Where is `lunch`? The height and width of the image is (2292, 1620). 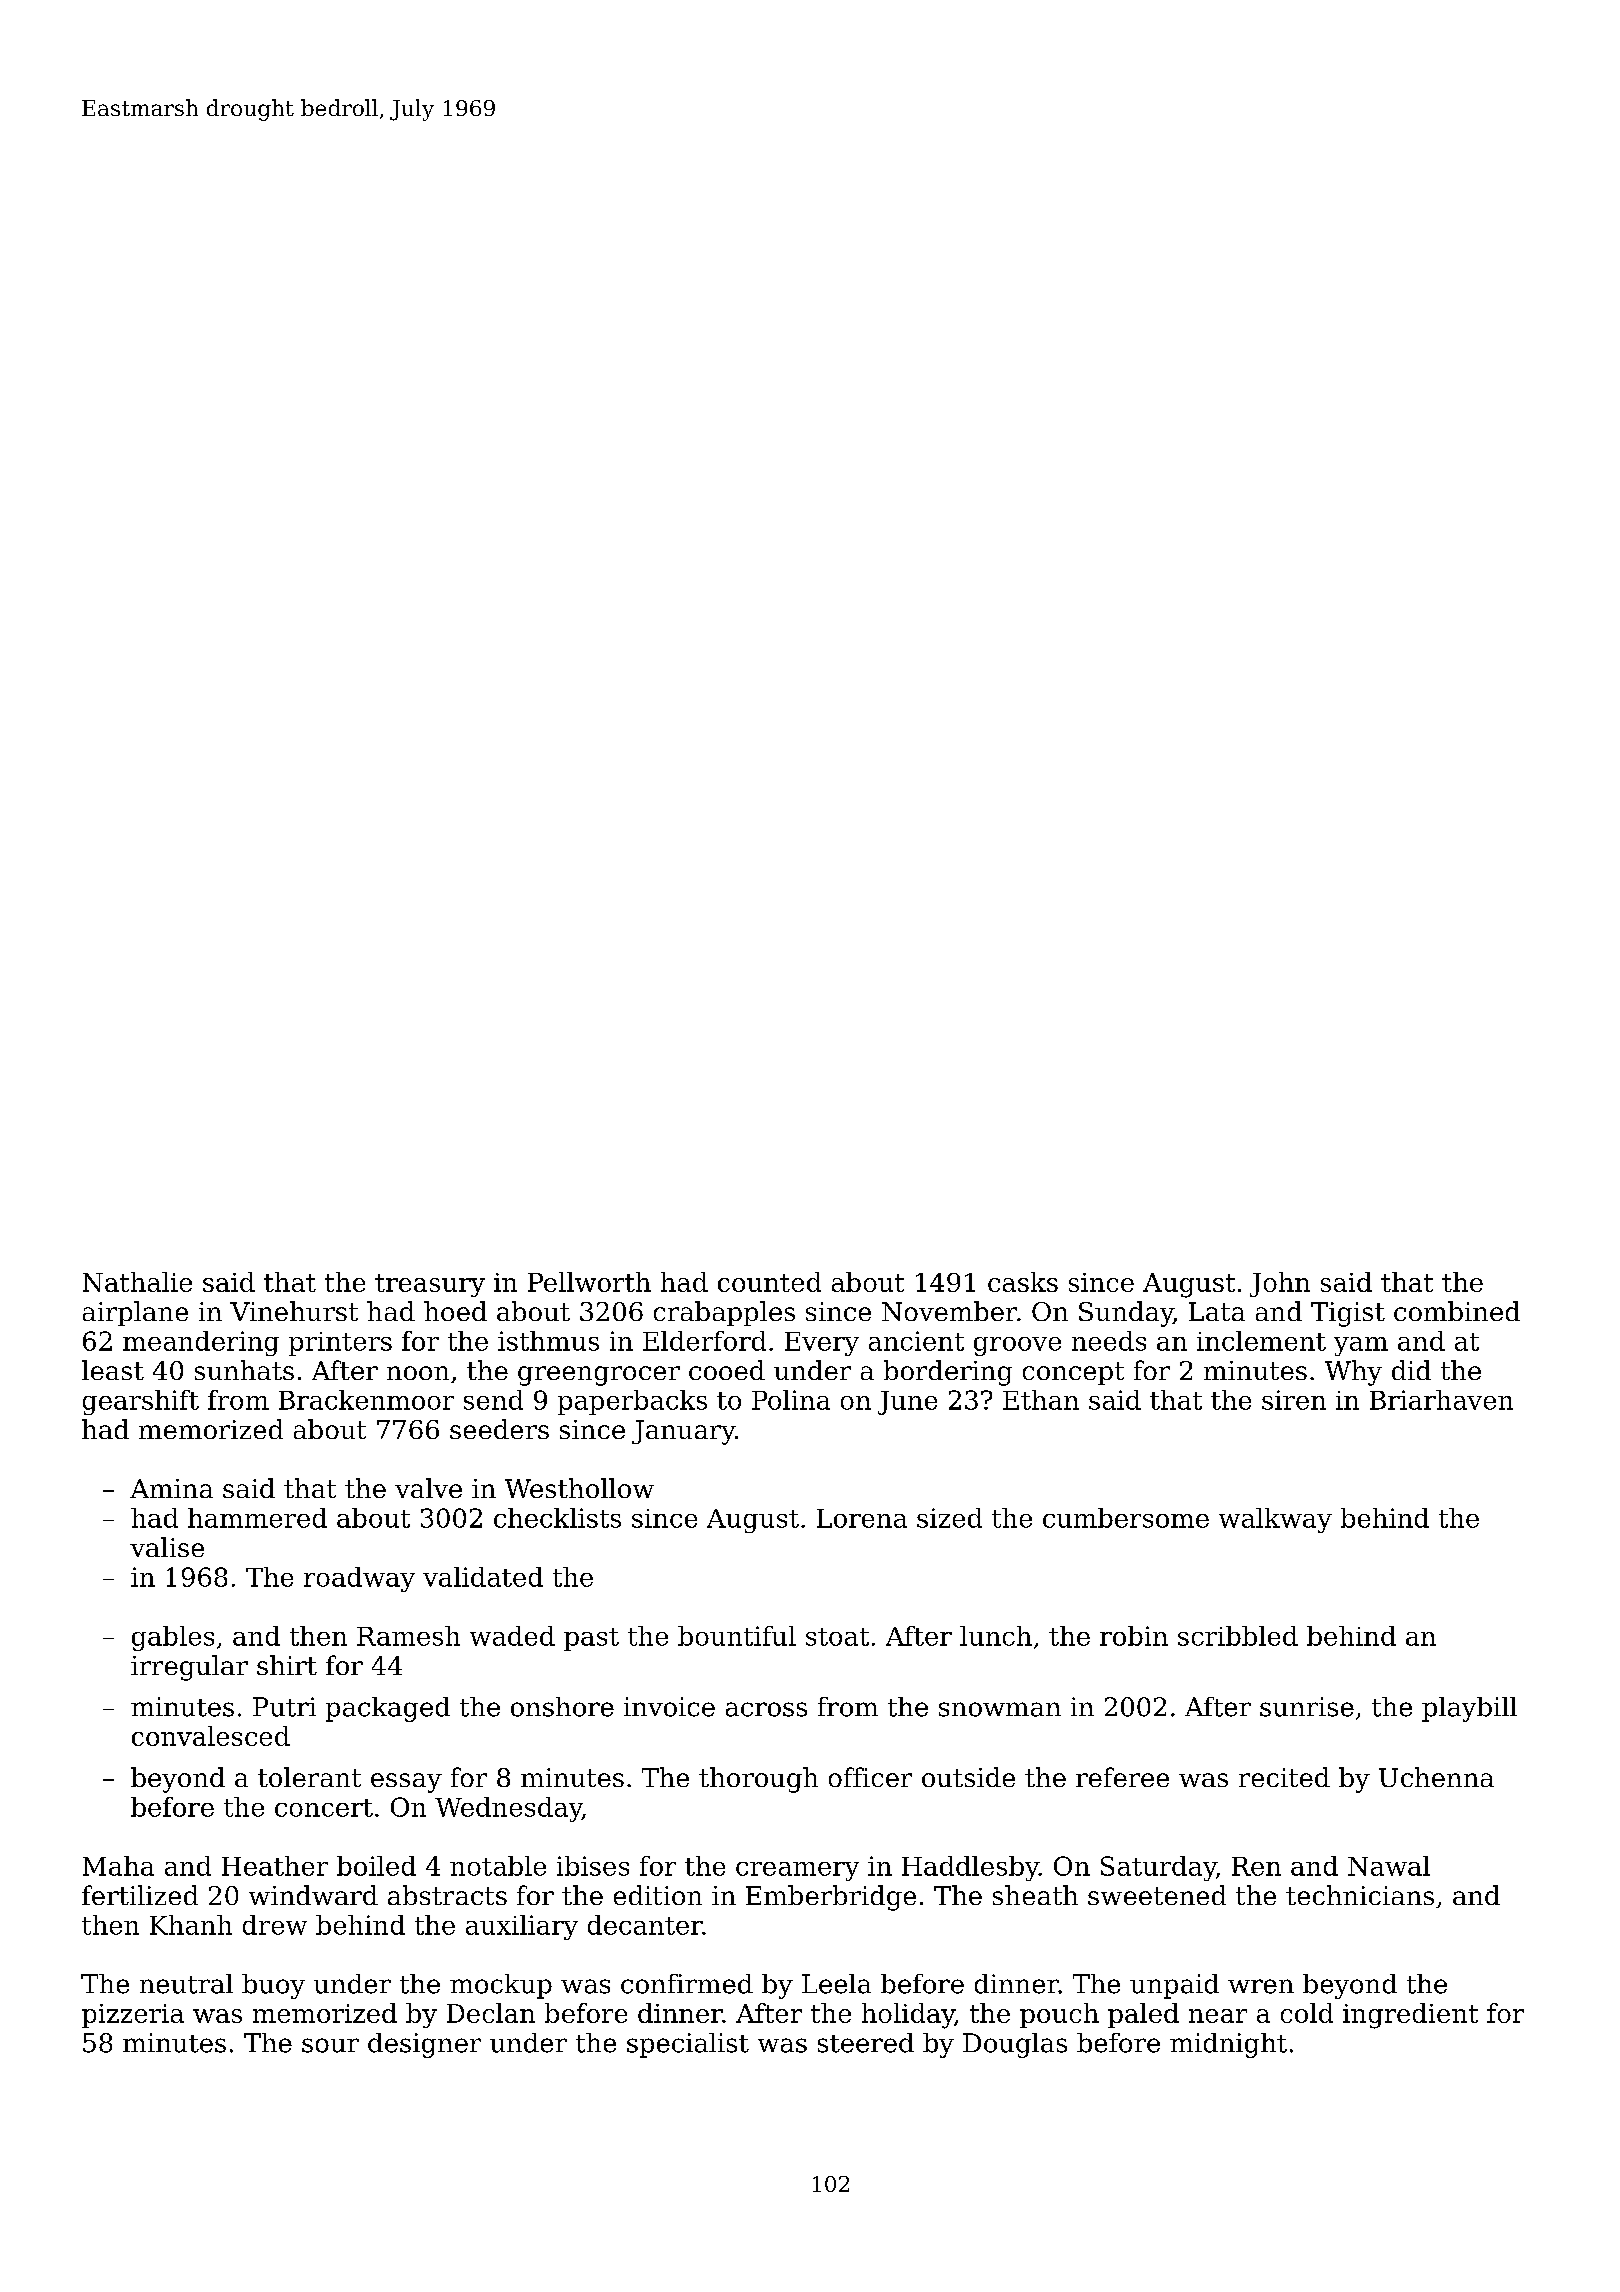
lunch is located at coordinates (996, 1636).
